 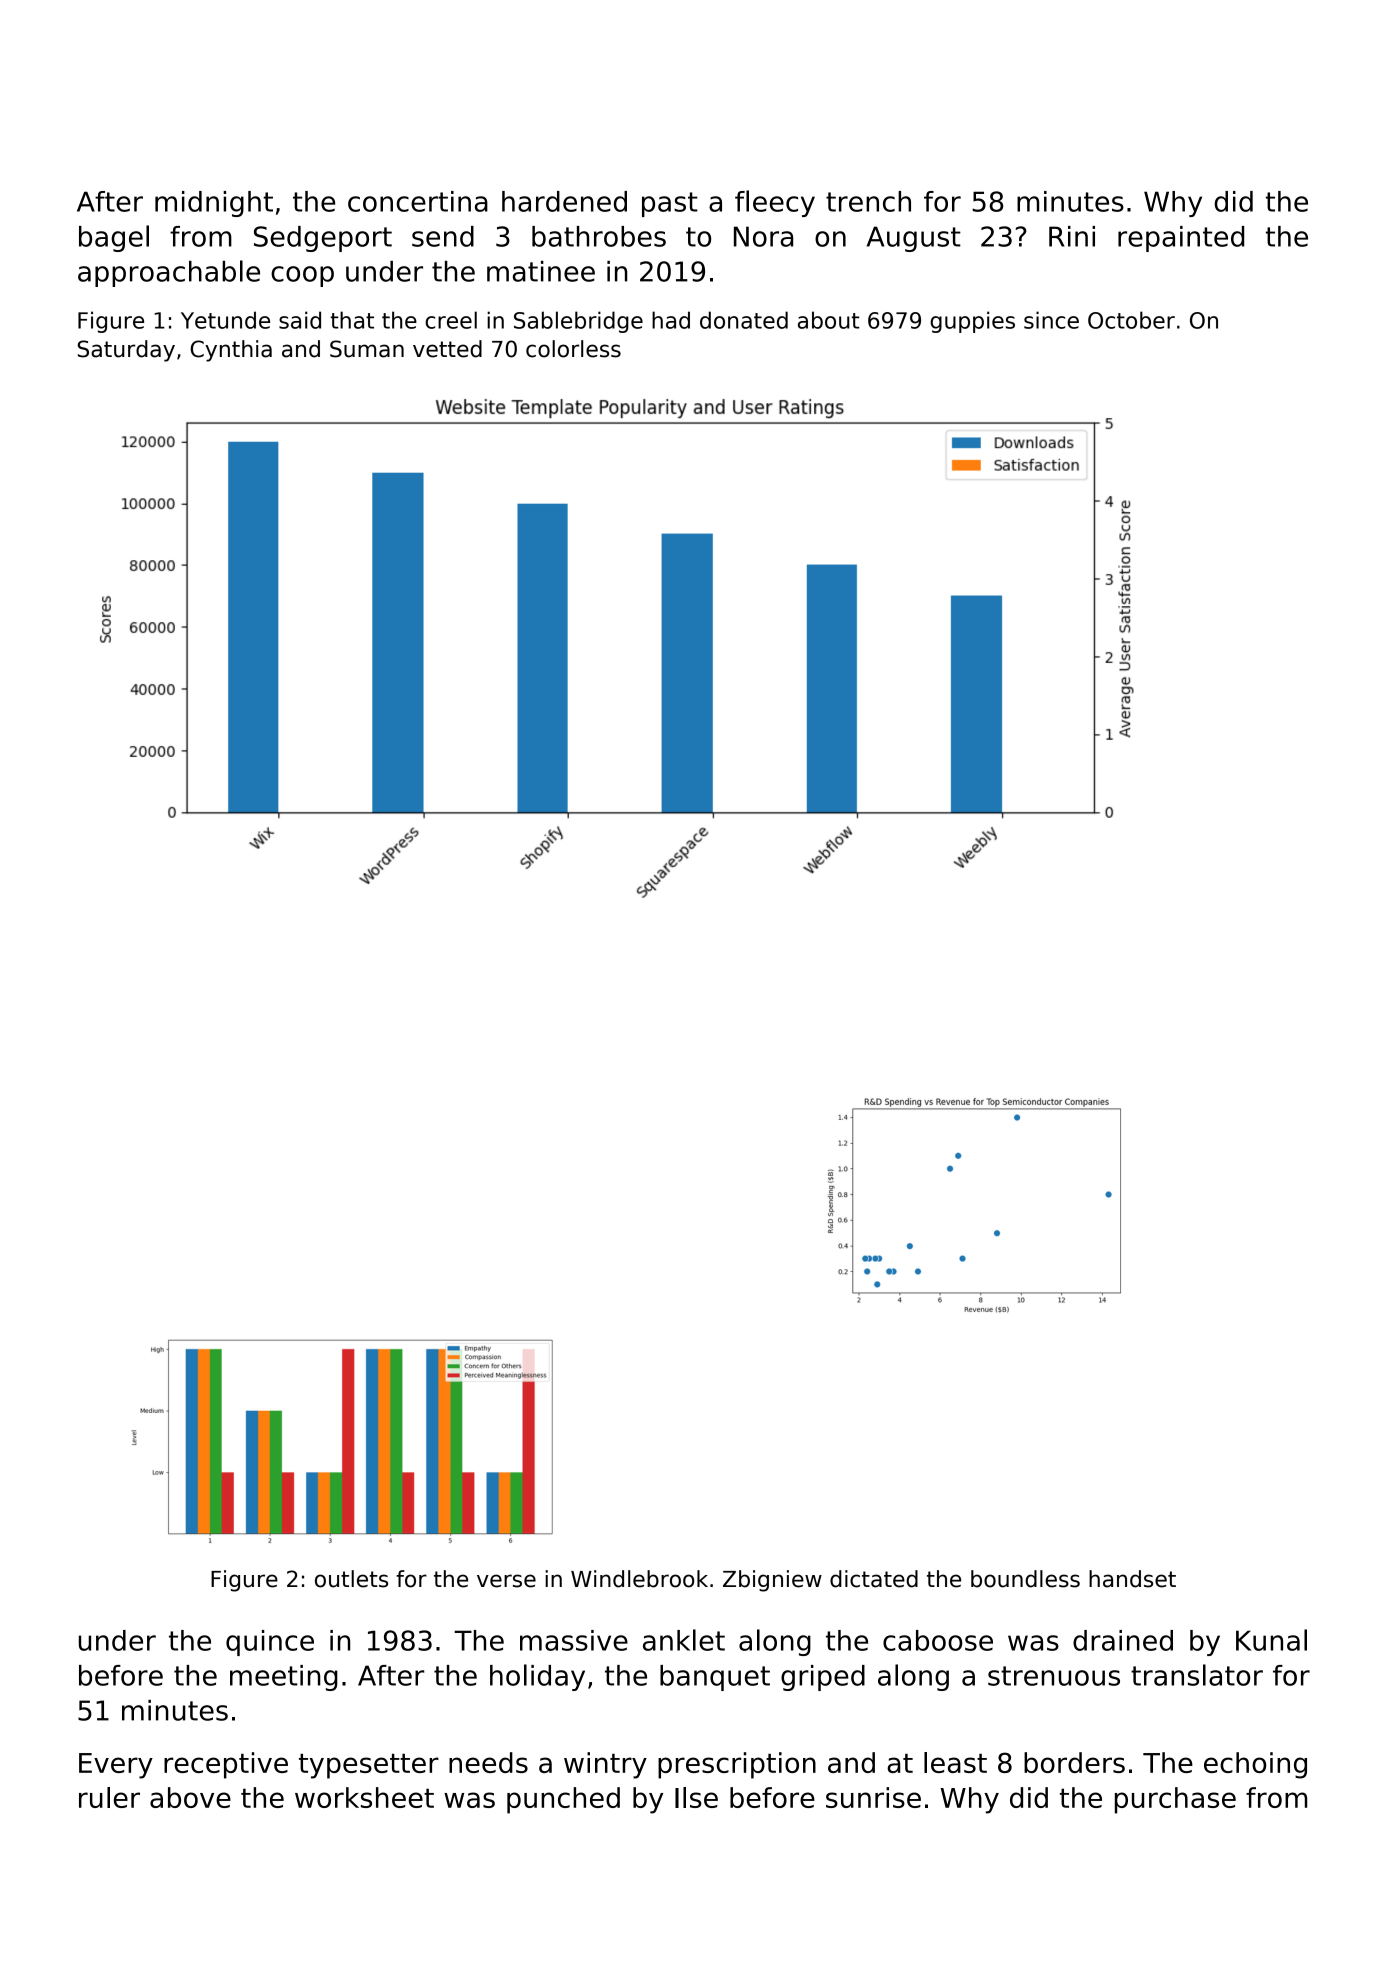 I want to click on Rini, so click(x=1072, y=236).
